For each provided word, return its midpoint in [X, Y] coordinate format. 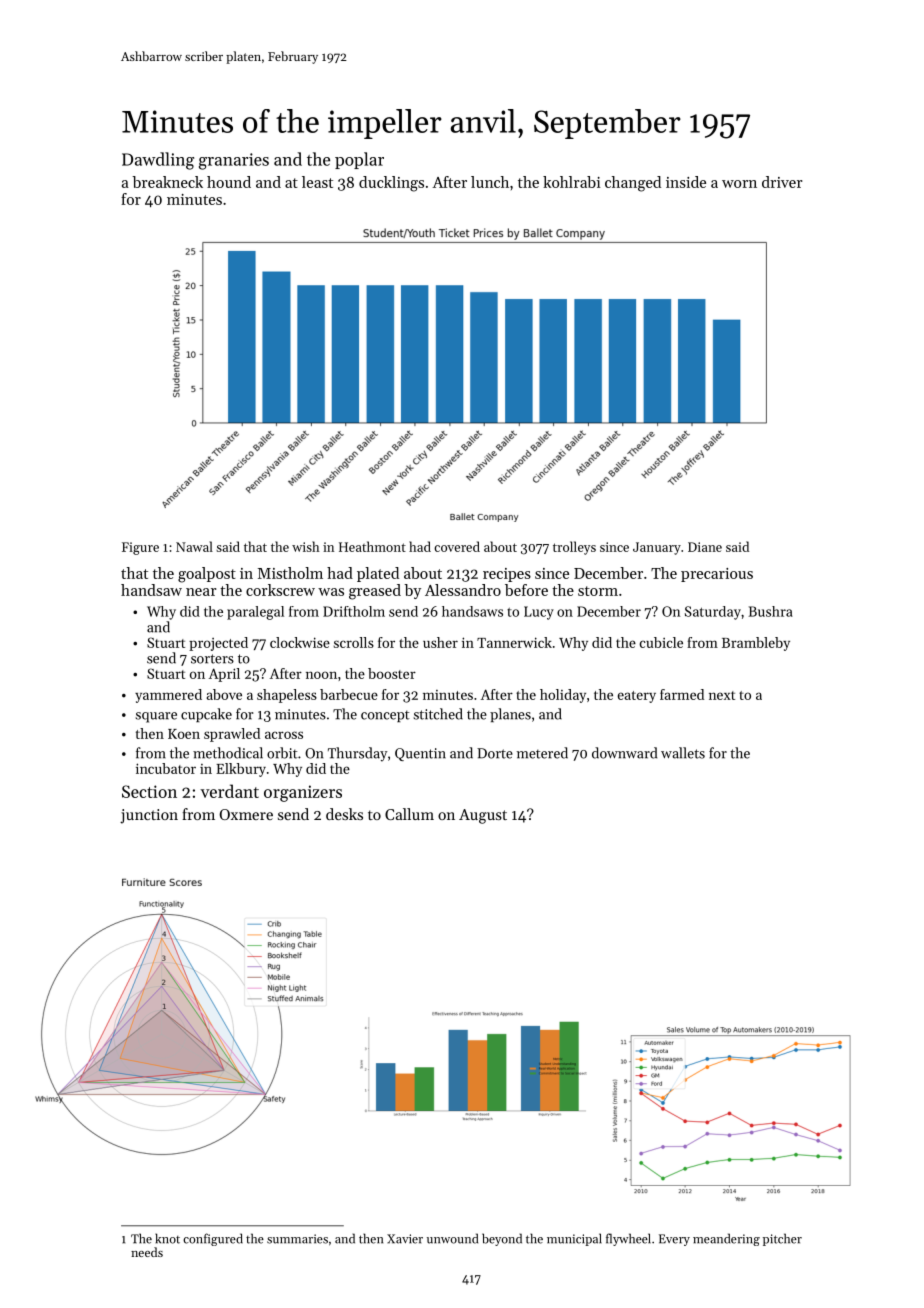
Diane [705, 547]
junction [149, 816]
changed [633, 184]
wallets [683, 753]
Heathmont [372, 546]
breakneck [167, 182]
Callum [409, 814]
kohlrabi [572, 182]
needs [147, 1252]
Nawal [194, 546]
